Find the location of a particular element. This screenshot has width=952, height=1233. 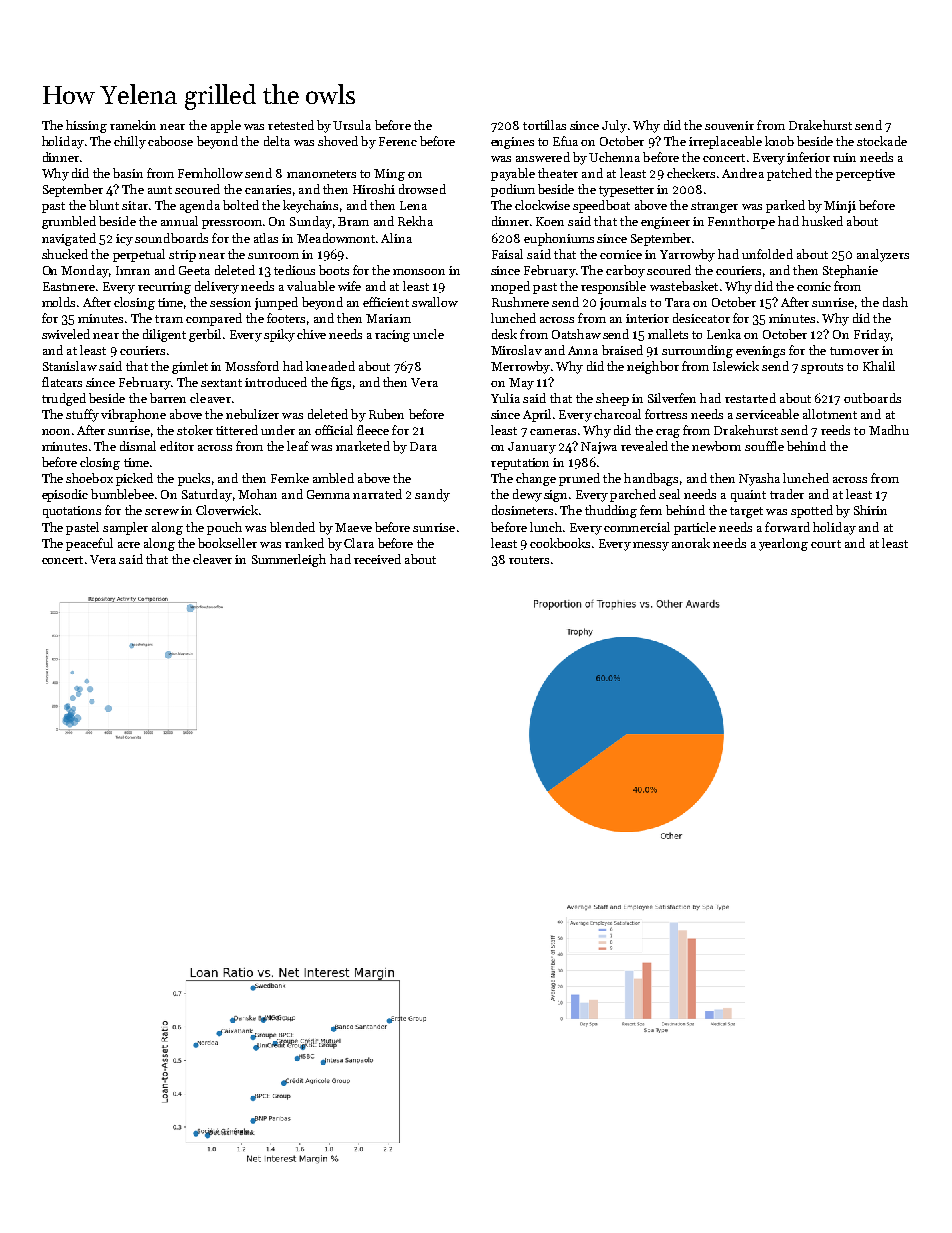

Stanislaw is located at coordinates (70, 366).
